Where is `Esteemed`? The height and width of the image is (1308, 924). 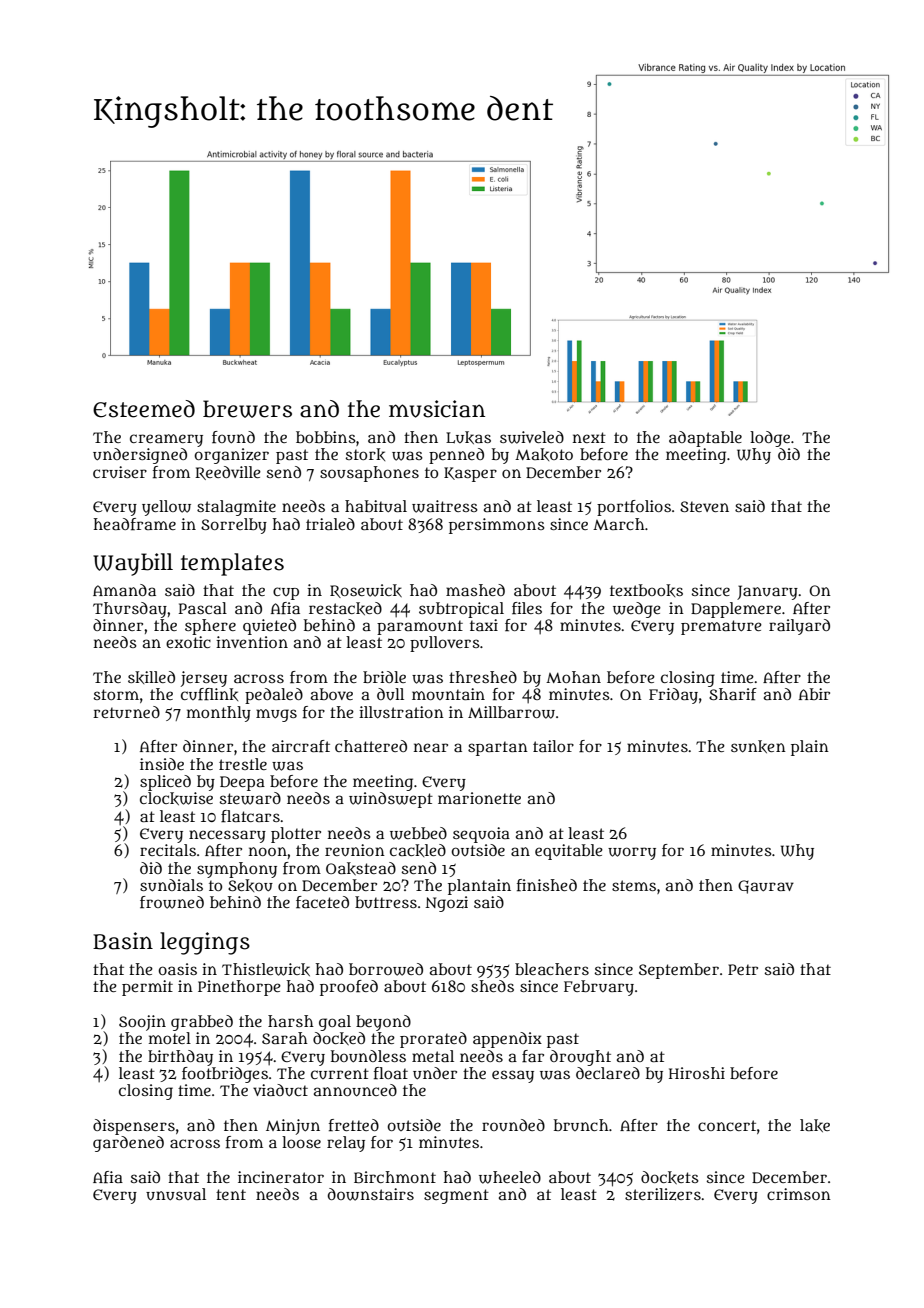 Esteemed is located at coordinates (144, 409).
